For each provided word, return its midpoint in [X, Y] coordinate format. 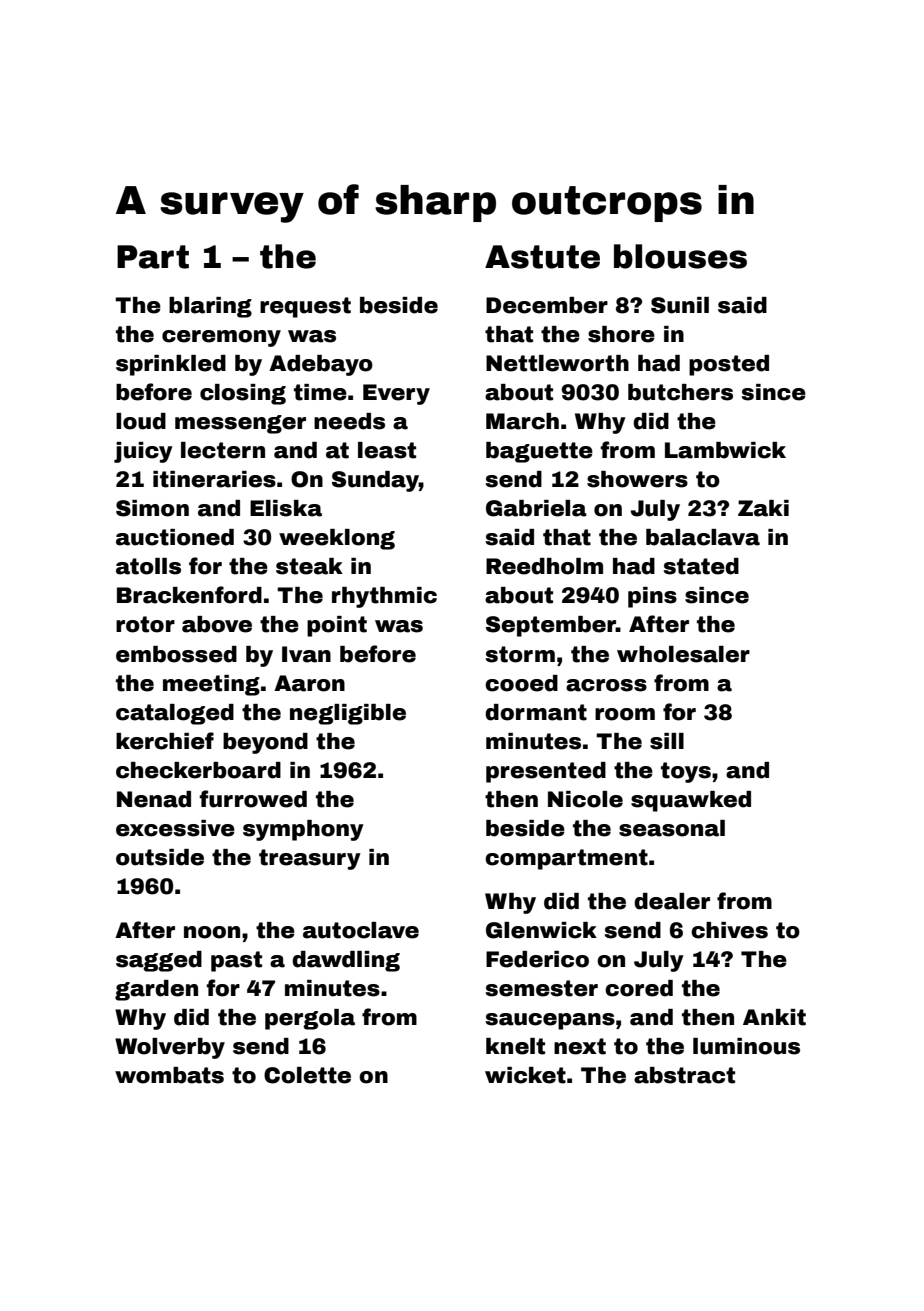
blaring [210, 307]
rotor [145, 624]
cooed [521, 683]
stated [701, 566]
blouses [680, 256]
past [236, 961]
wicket [525, 1075]
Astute [542, 257]
